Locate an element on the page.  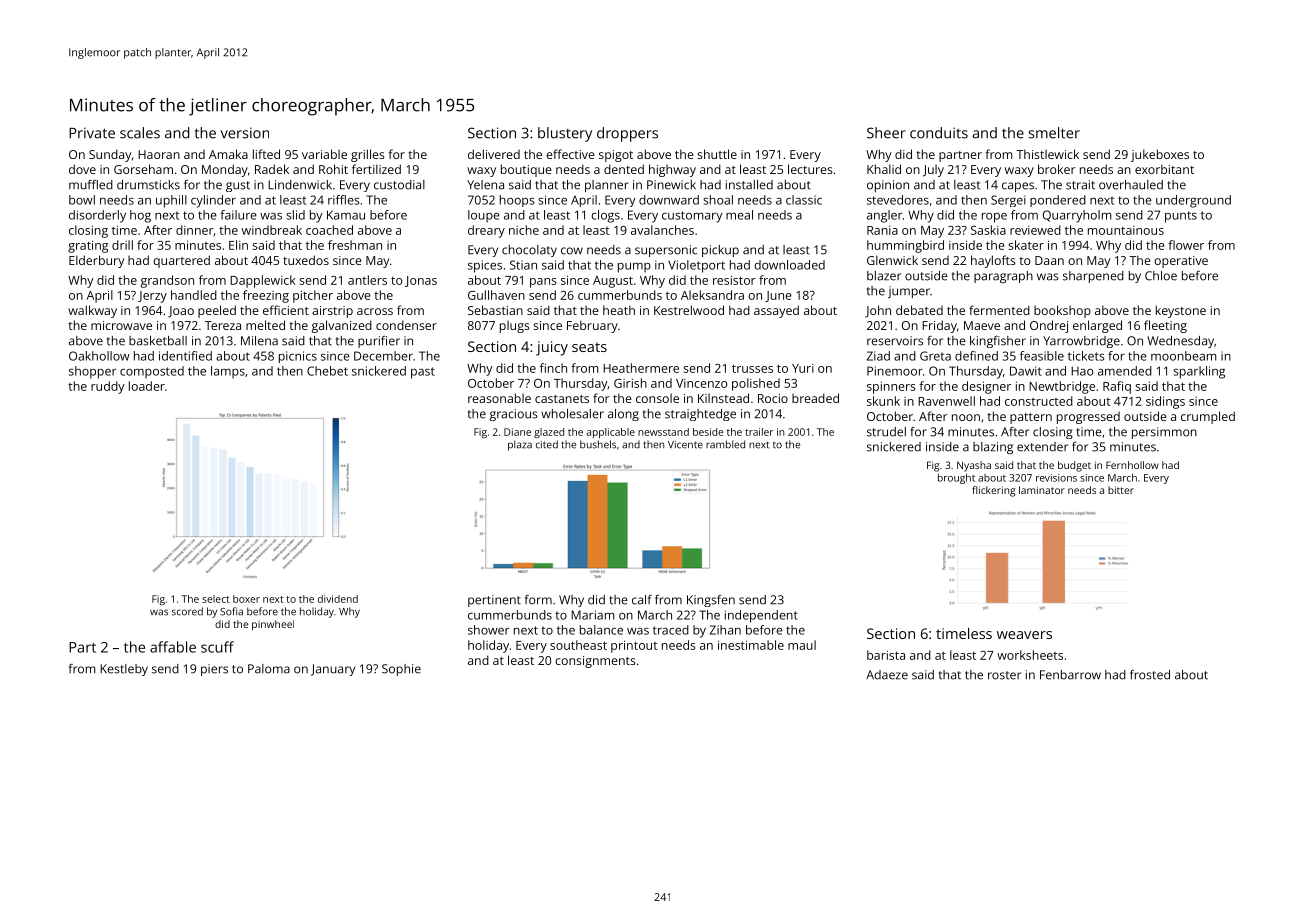
southeast is located at coordinates (578, 645).
